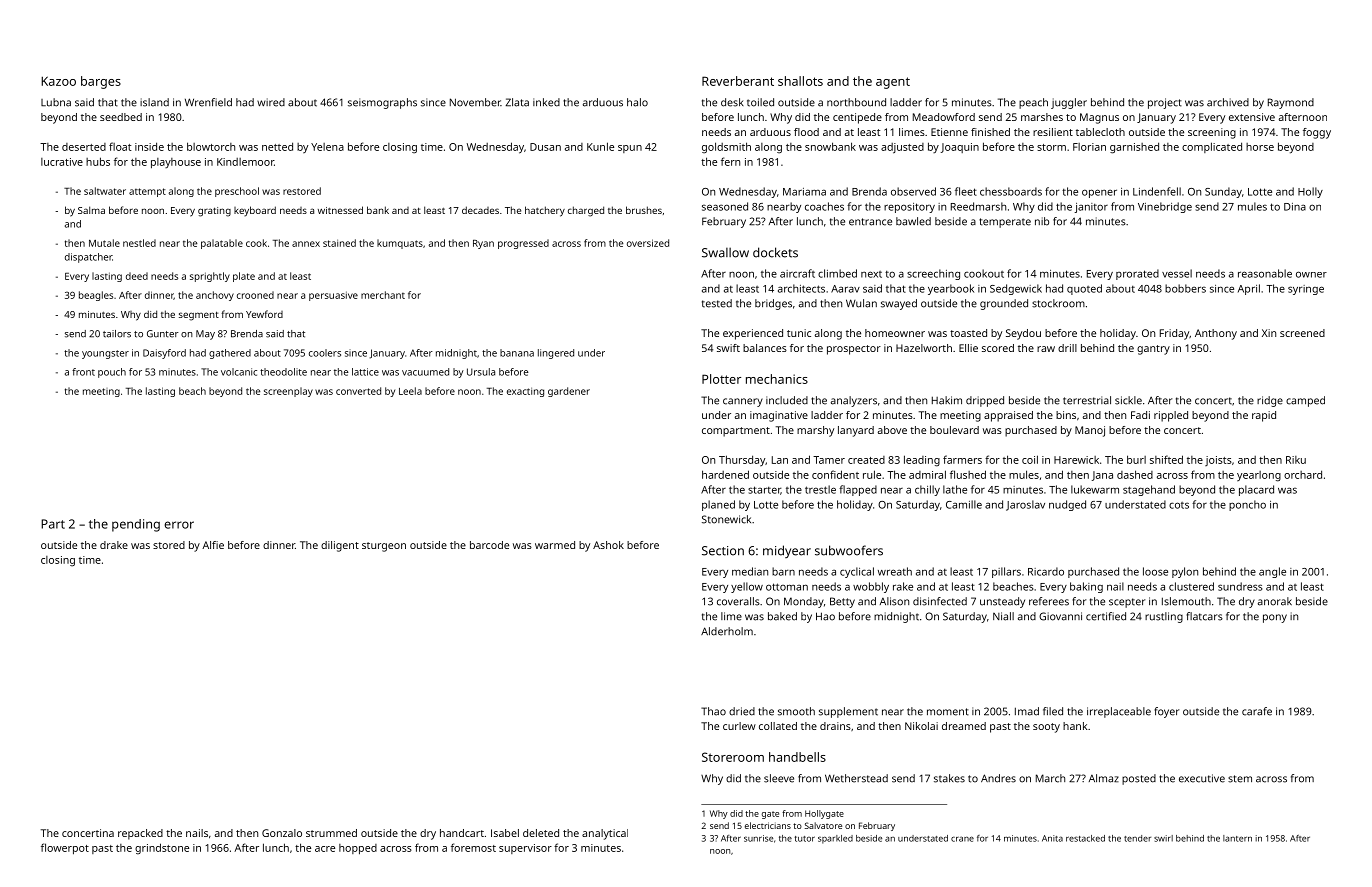 This page has height=887, width=1372. What do you see at coordinates (728, 348) in the page?
I see `swift` at bounding box center [728, 348].
